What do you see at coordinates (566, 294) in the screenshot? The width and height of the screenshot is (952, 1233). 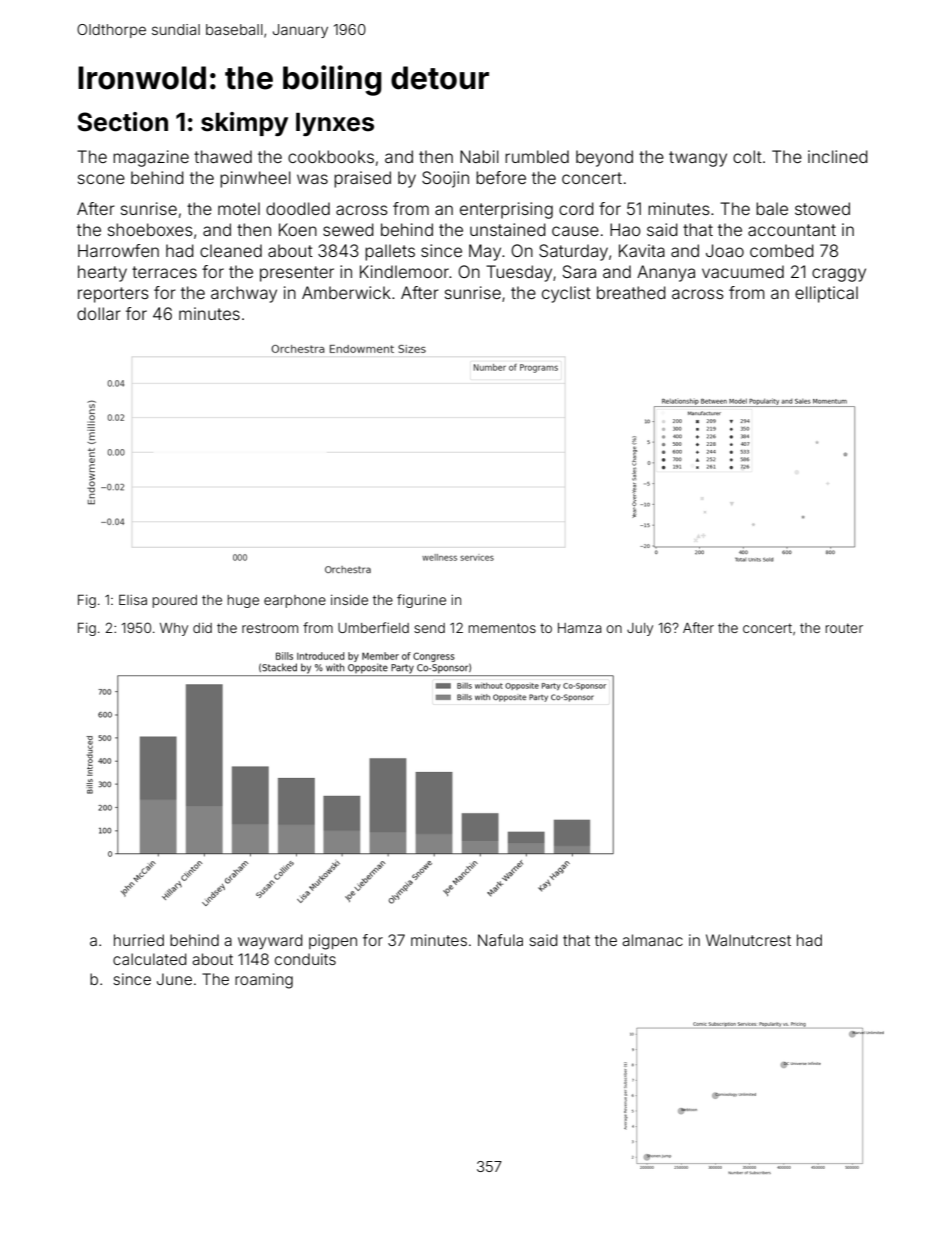 I see `cyclist` at bounding box center [566, 294].
